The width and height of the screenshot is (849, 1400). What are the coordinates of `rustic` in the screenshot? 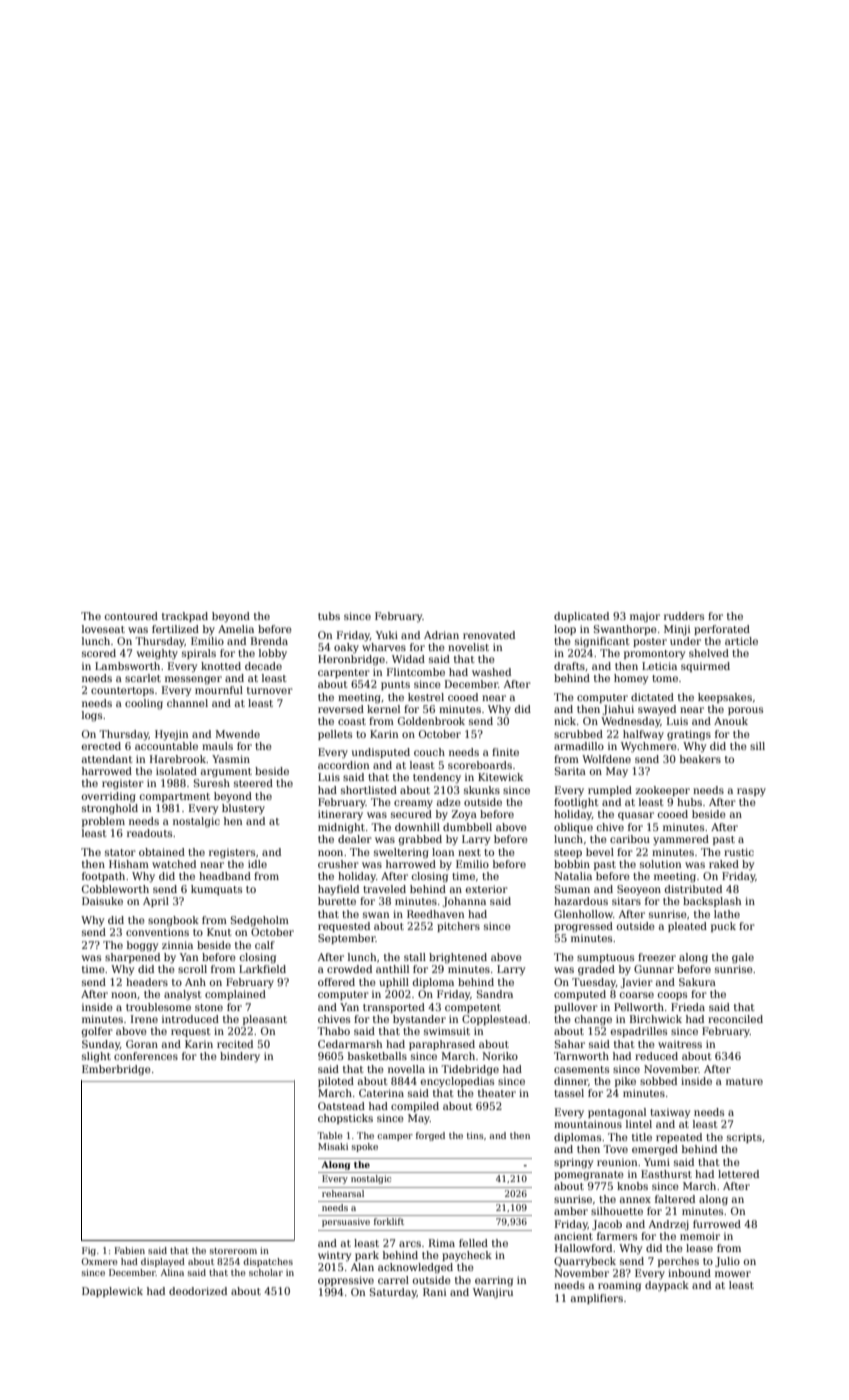 It's located at (739, 852).
